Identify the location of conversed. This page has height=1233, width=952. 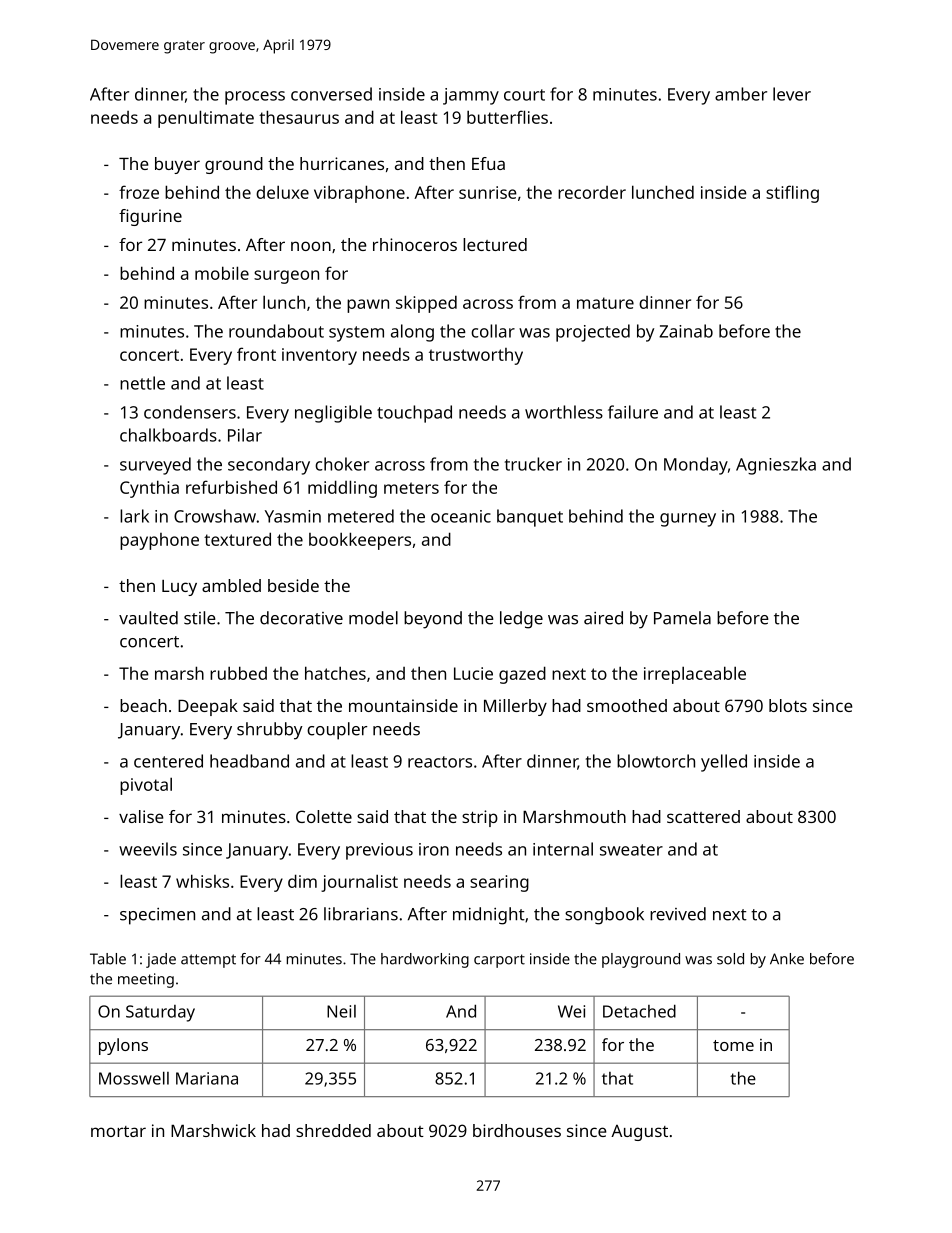
(331, 94).
